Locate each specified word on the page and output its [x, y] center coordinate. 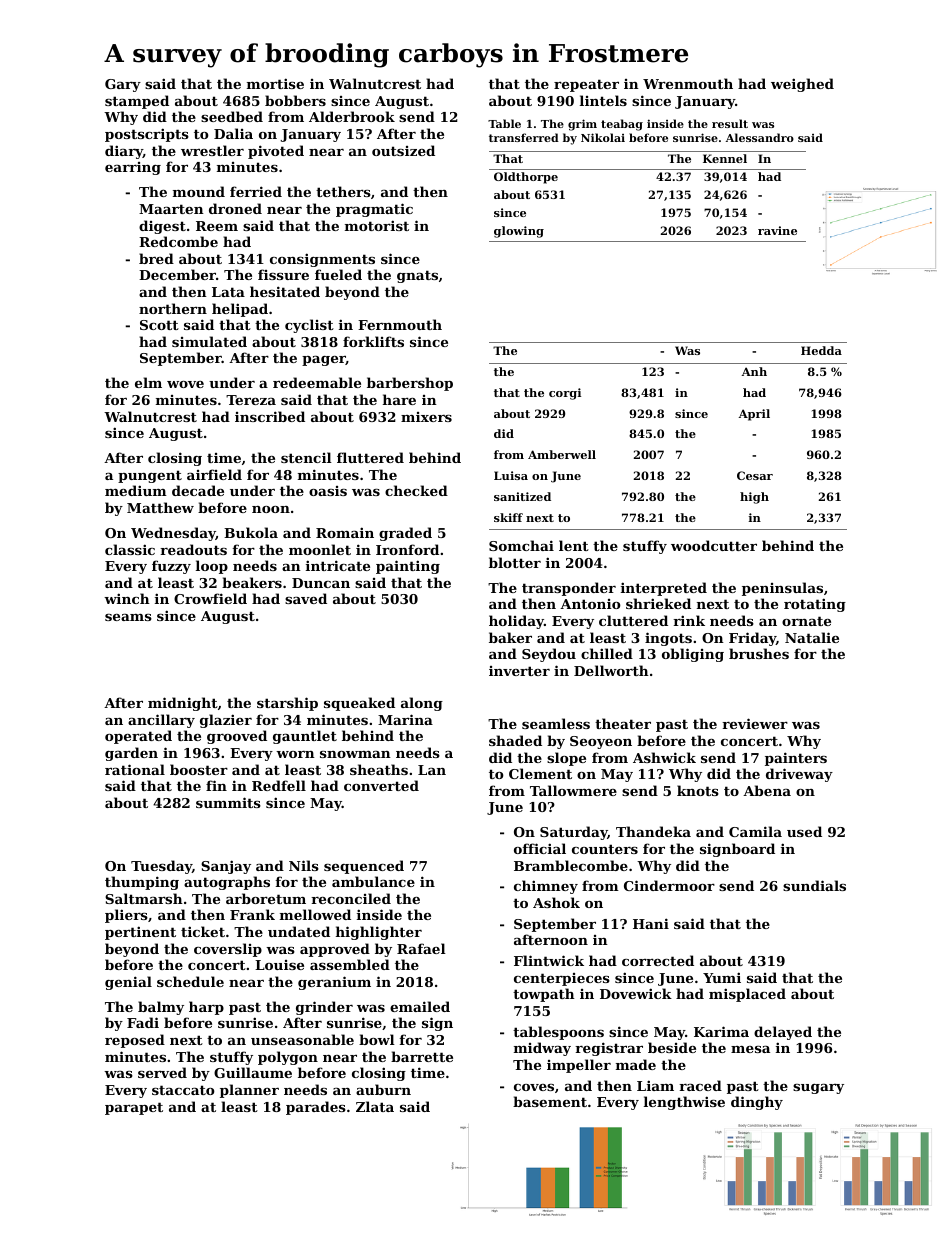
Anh [754, 371]
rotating [815, 605]
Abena [767, 790]
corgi [565, 394]
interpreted [664, 589]
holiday [516, 622]
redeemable [317, 382]
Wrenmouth [688, 83]
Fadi [143, 1022]
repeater [586, 85]
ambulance [373, 881]
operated [138, 737]
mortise [275, 83]
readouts [193, 549]
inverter [519, 671]
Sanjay [226, 867]
